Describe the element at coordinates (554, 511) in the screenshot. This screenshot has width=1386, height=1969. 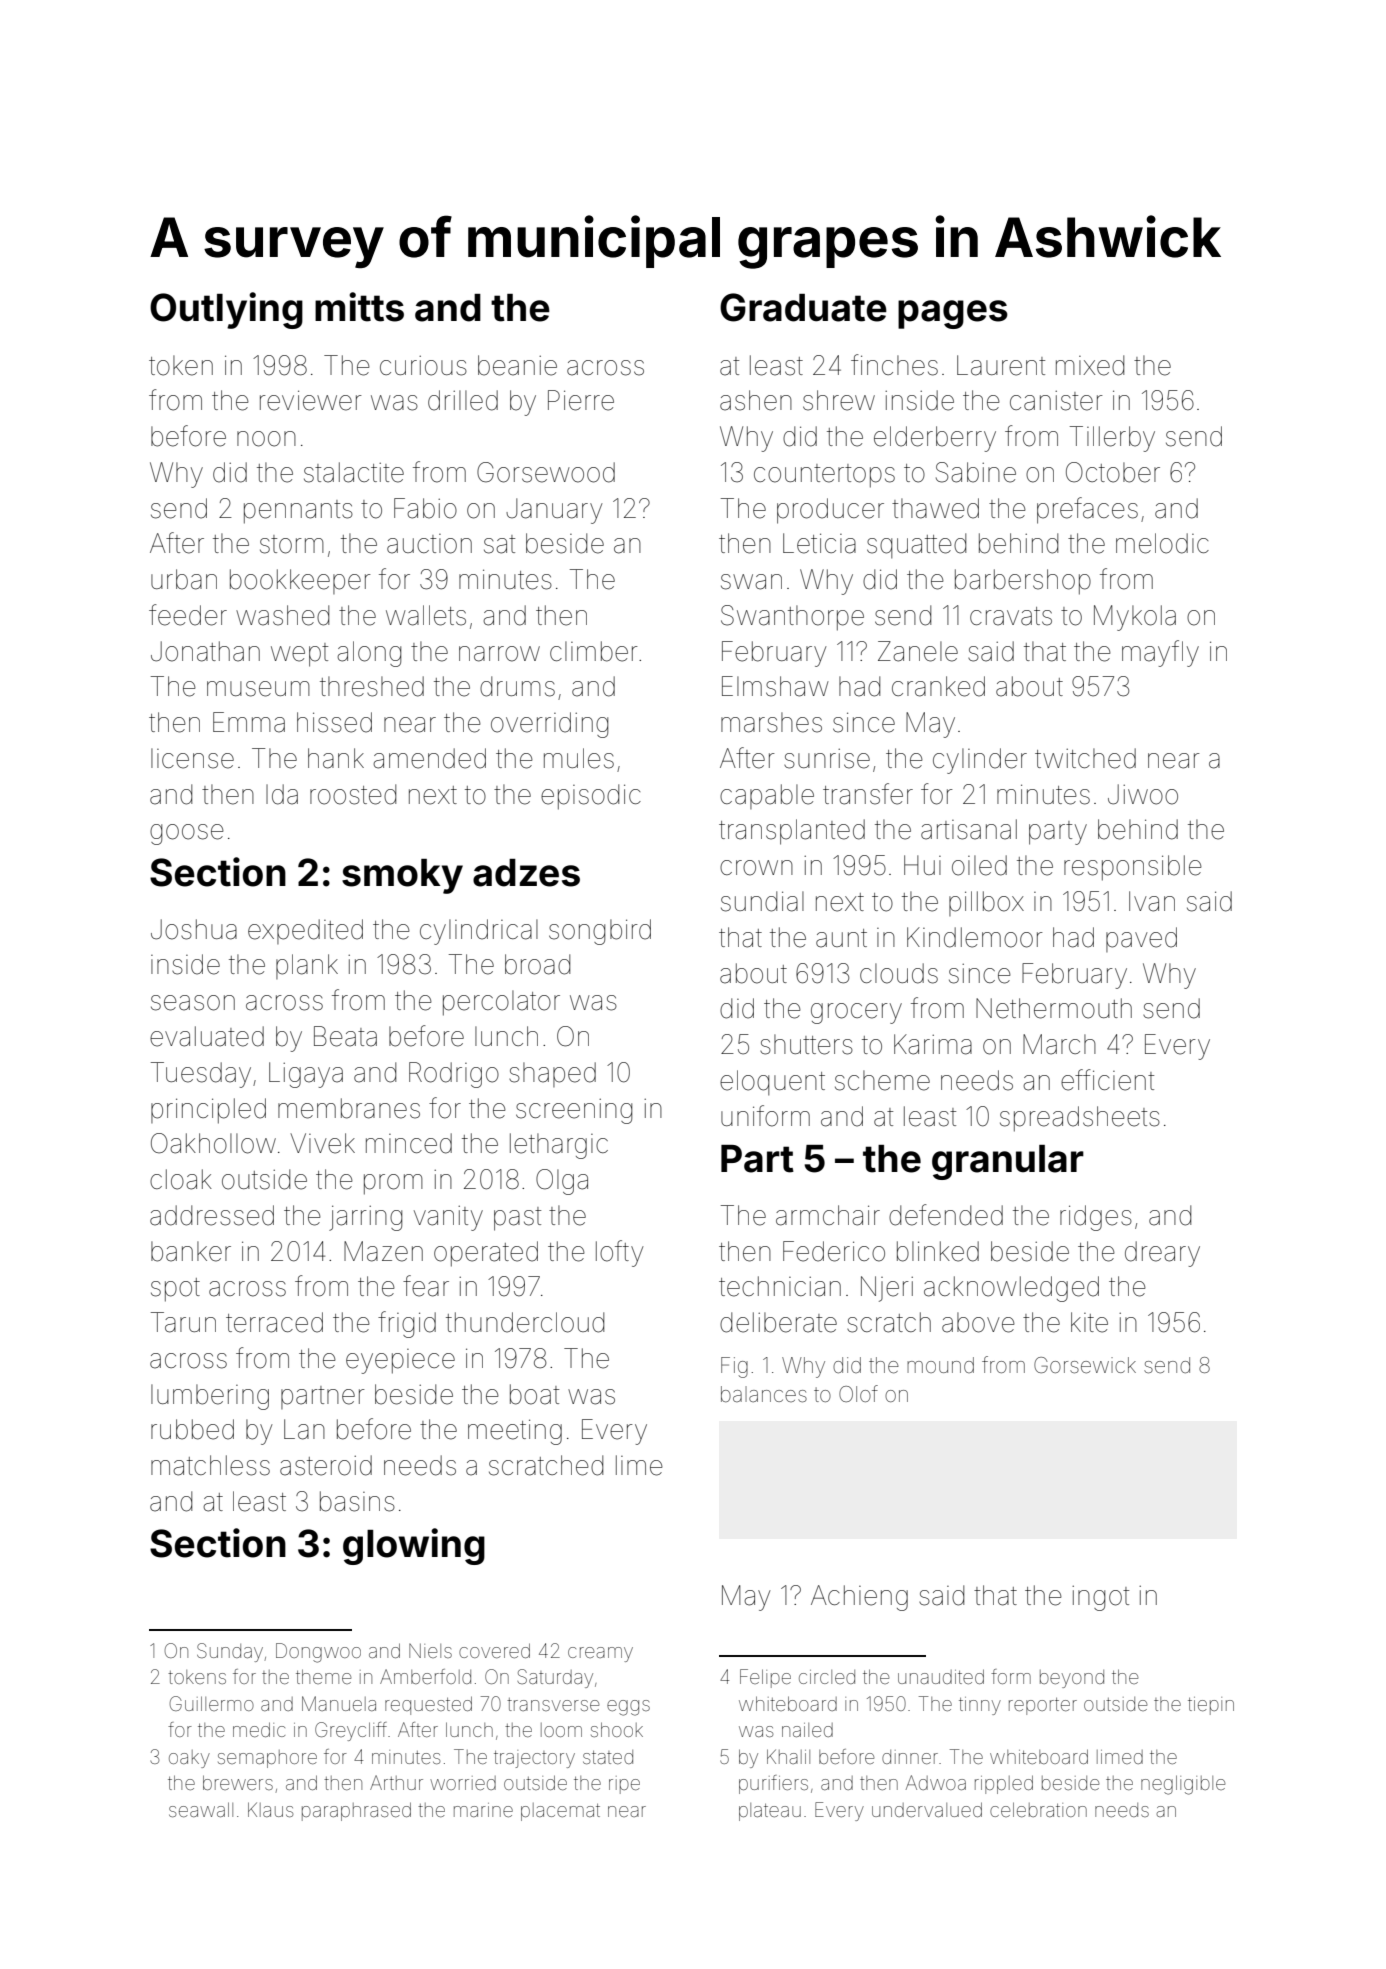
I see `January` at that location.
